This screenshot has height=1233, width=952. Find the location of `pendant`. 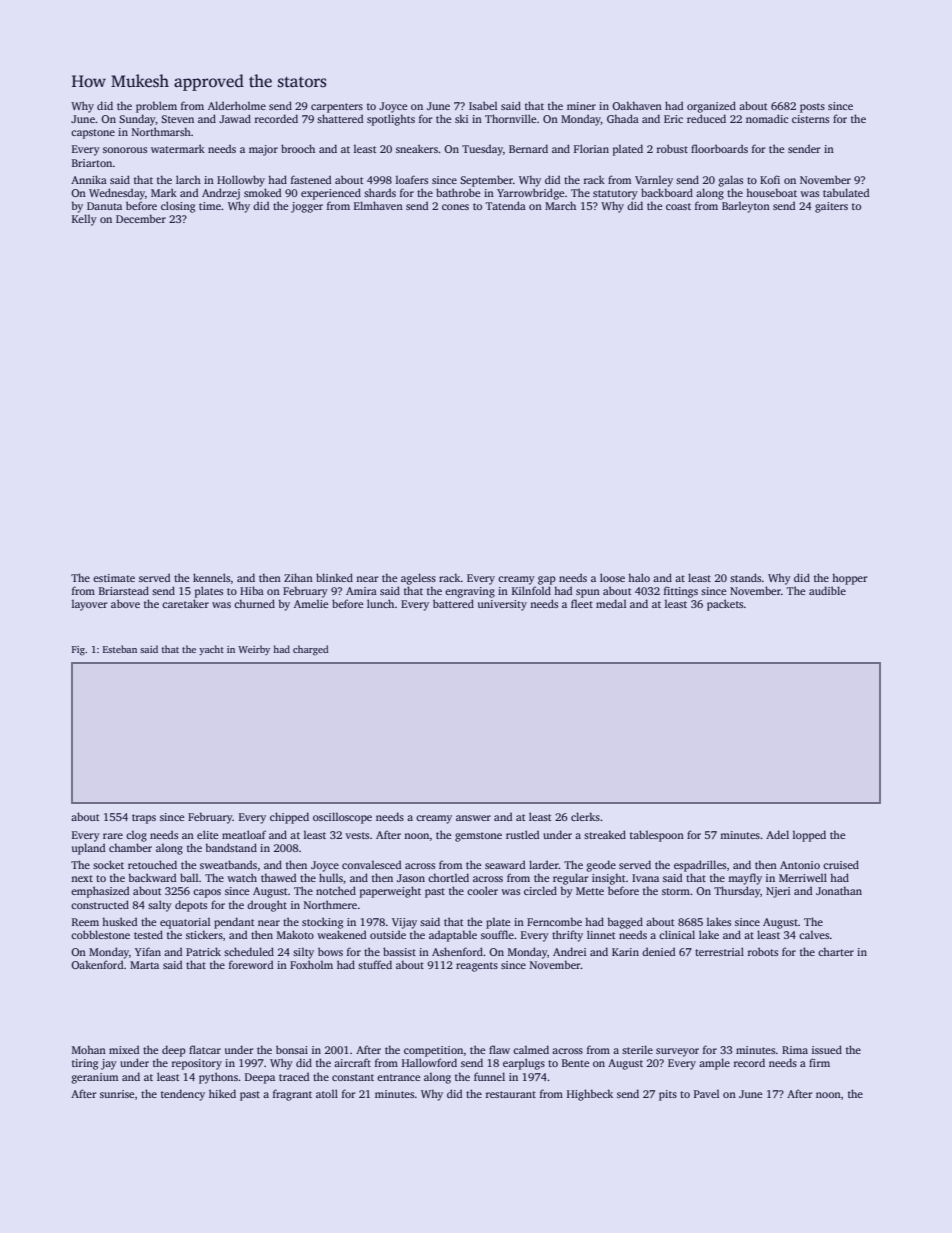

pendant is located at coordinates (234, 923).
